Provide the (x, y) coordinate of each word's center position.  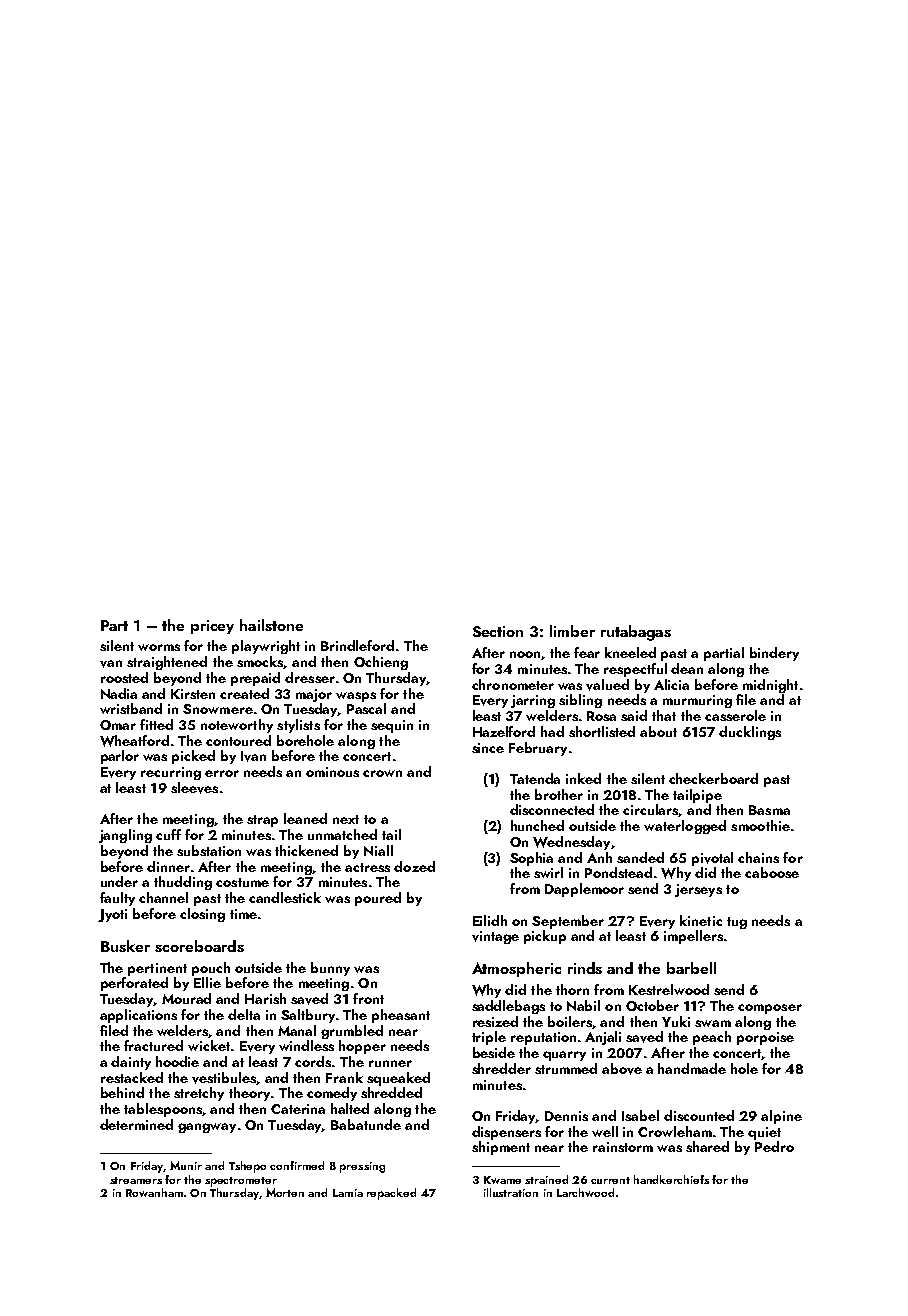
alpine (781, 1117)
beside (494, 1052)
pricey (212, 627)
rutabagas (636, 633)
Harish (265, 998)
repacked (391, 1194)
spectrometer (241, 1182)
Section (498, 631)
